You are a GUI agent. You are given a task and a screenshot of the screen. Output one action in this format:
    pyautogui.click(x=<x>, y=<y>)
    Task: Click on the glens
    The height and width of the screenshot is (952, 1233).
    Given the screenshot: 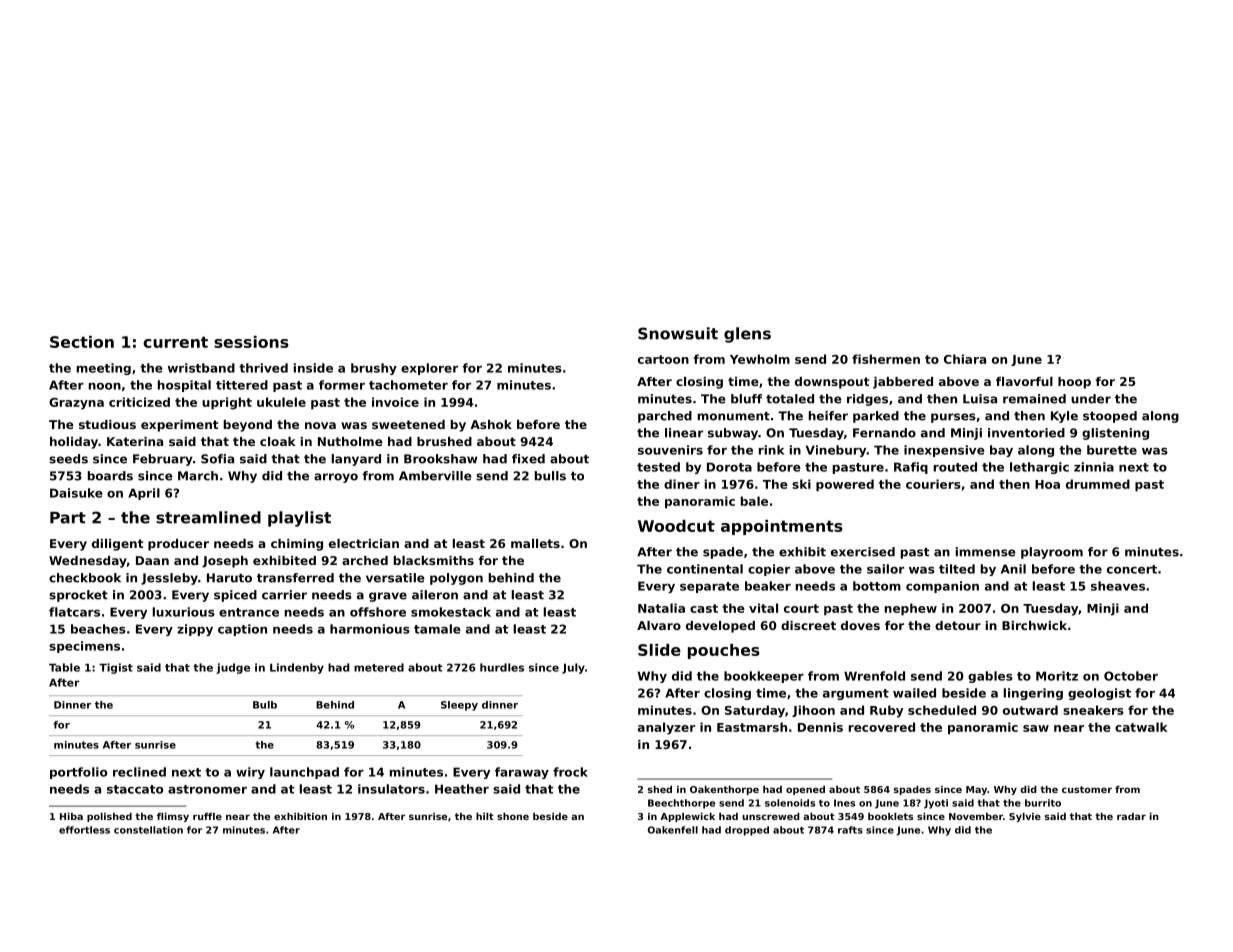 What is the action you would take?
    pyautogui.click(x=747, y=335)
